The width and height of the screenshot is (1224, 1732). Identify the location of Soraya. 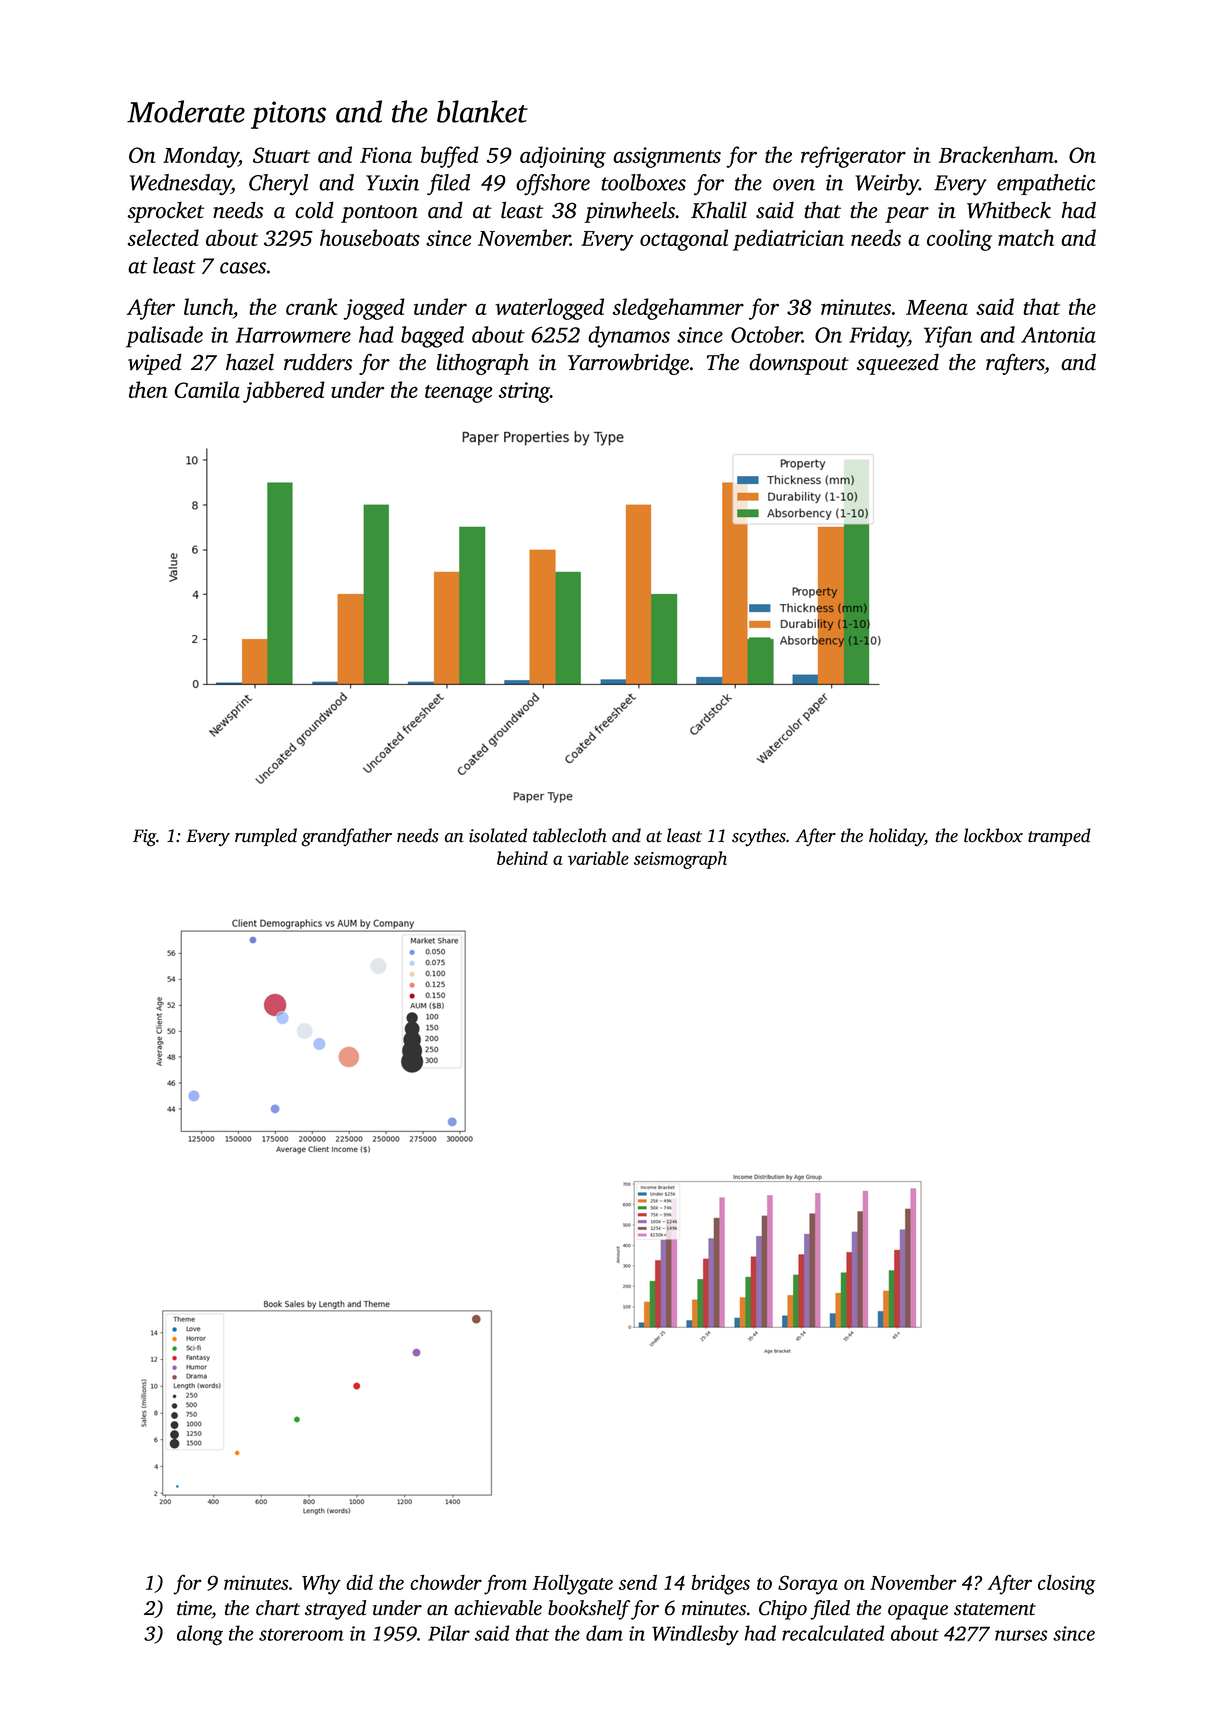
(808, 1585).
